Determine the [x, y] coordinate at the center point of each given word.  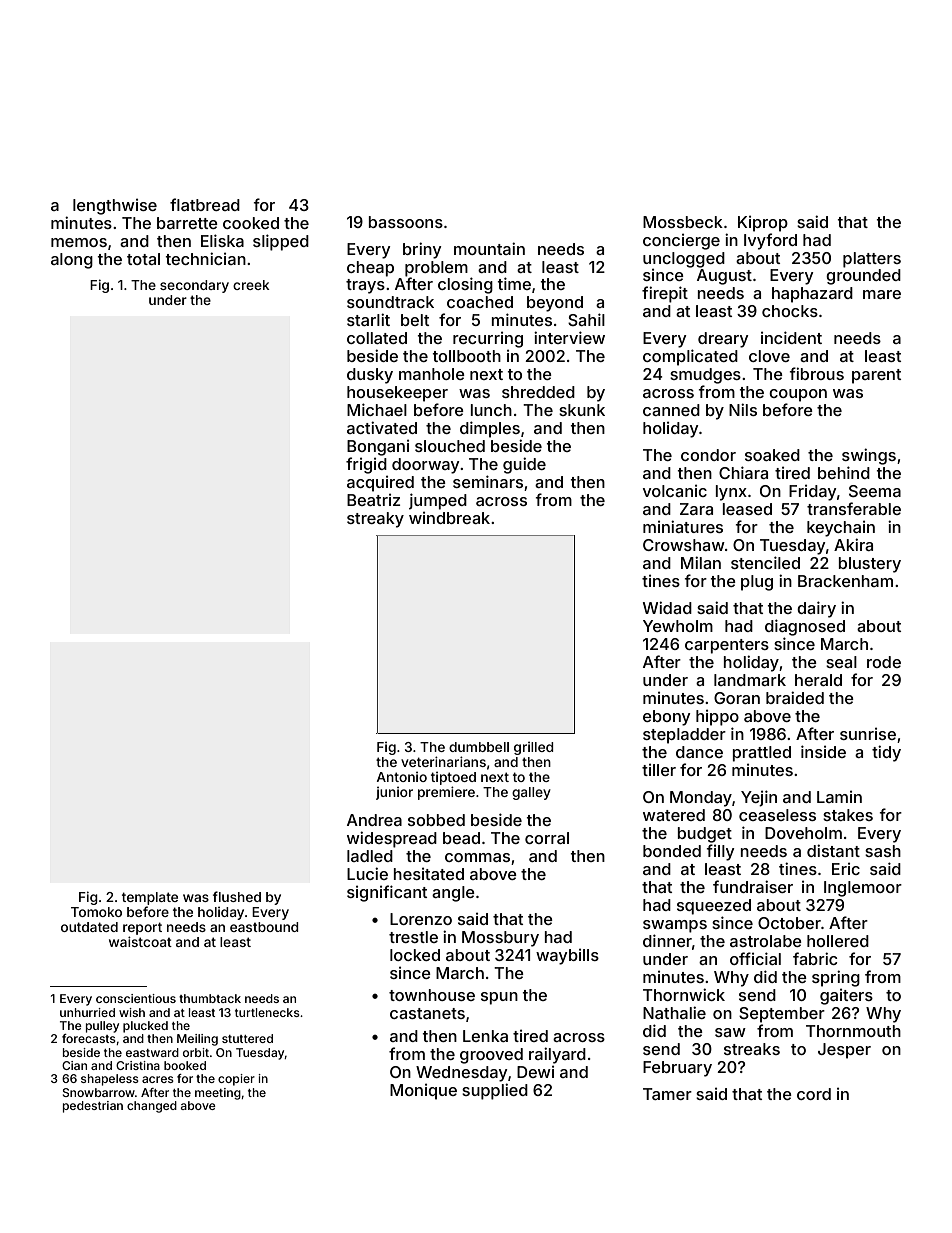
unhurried [87, 1012]
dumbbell [479, 747]
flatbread [205, 204]
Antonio [402, 777]
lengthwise [115, 207]
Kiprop [763, 224]
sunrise [868, 734]
